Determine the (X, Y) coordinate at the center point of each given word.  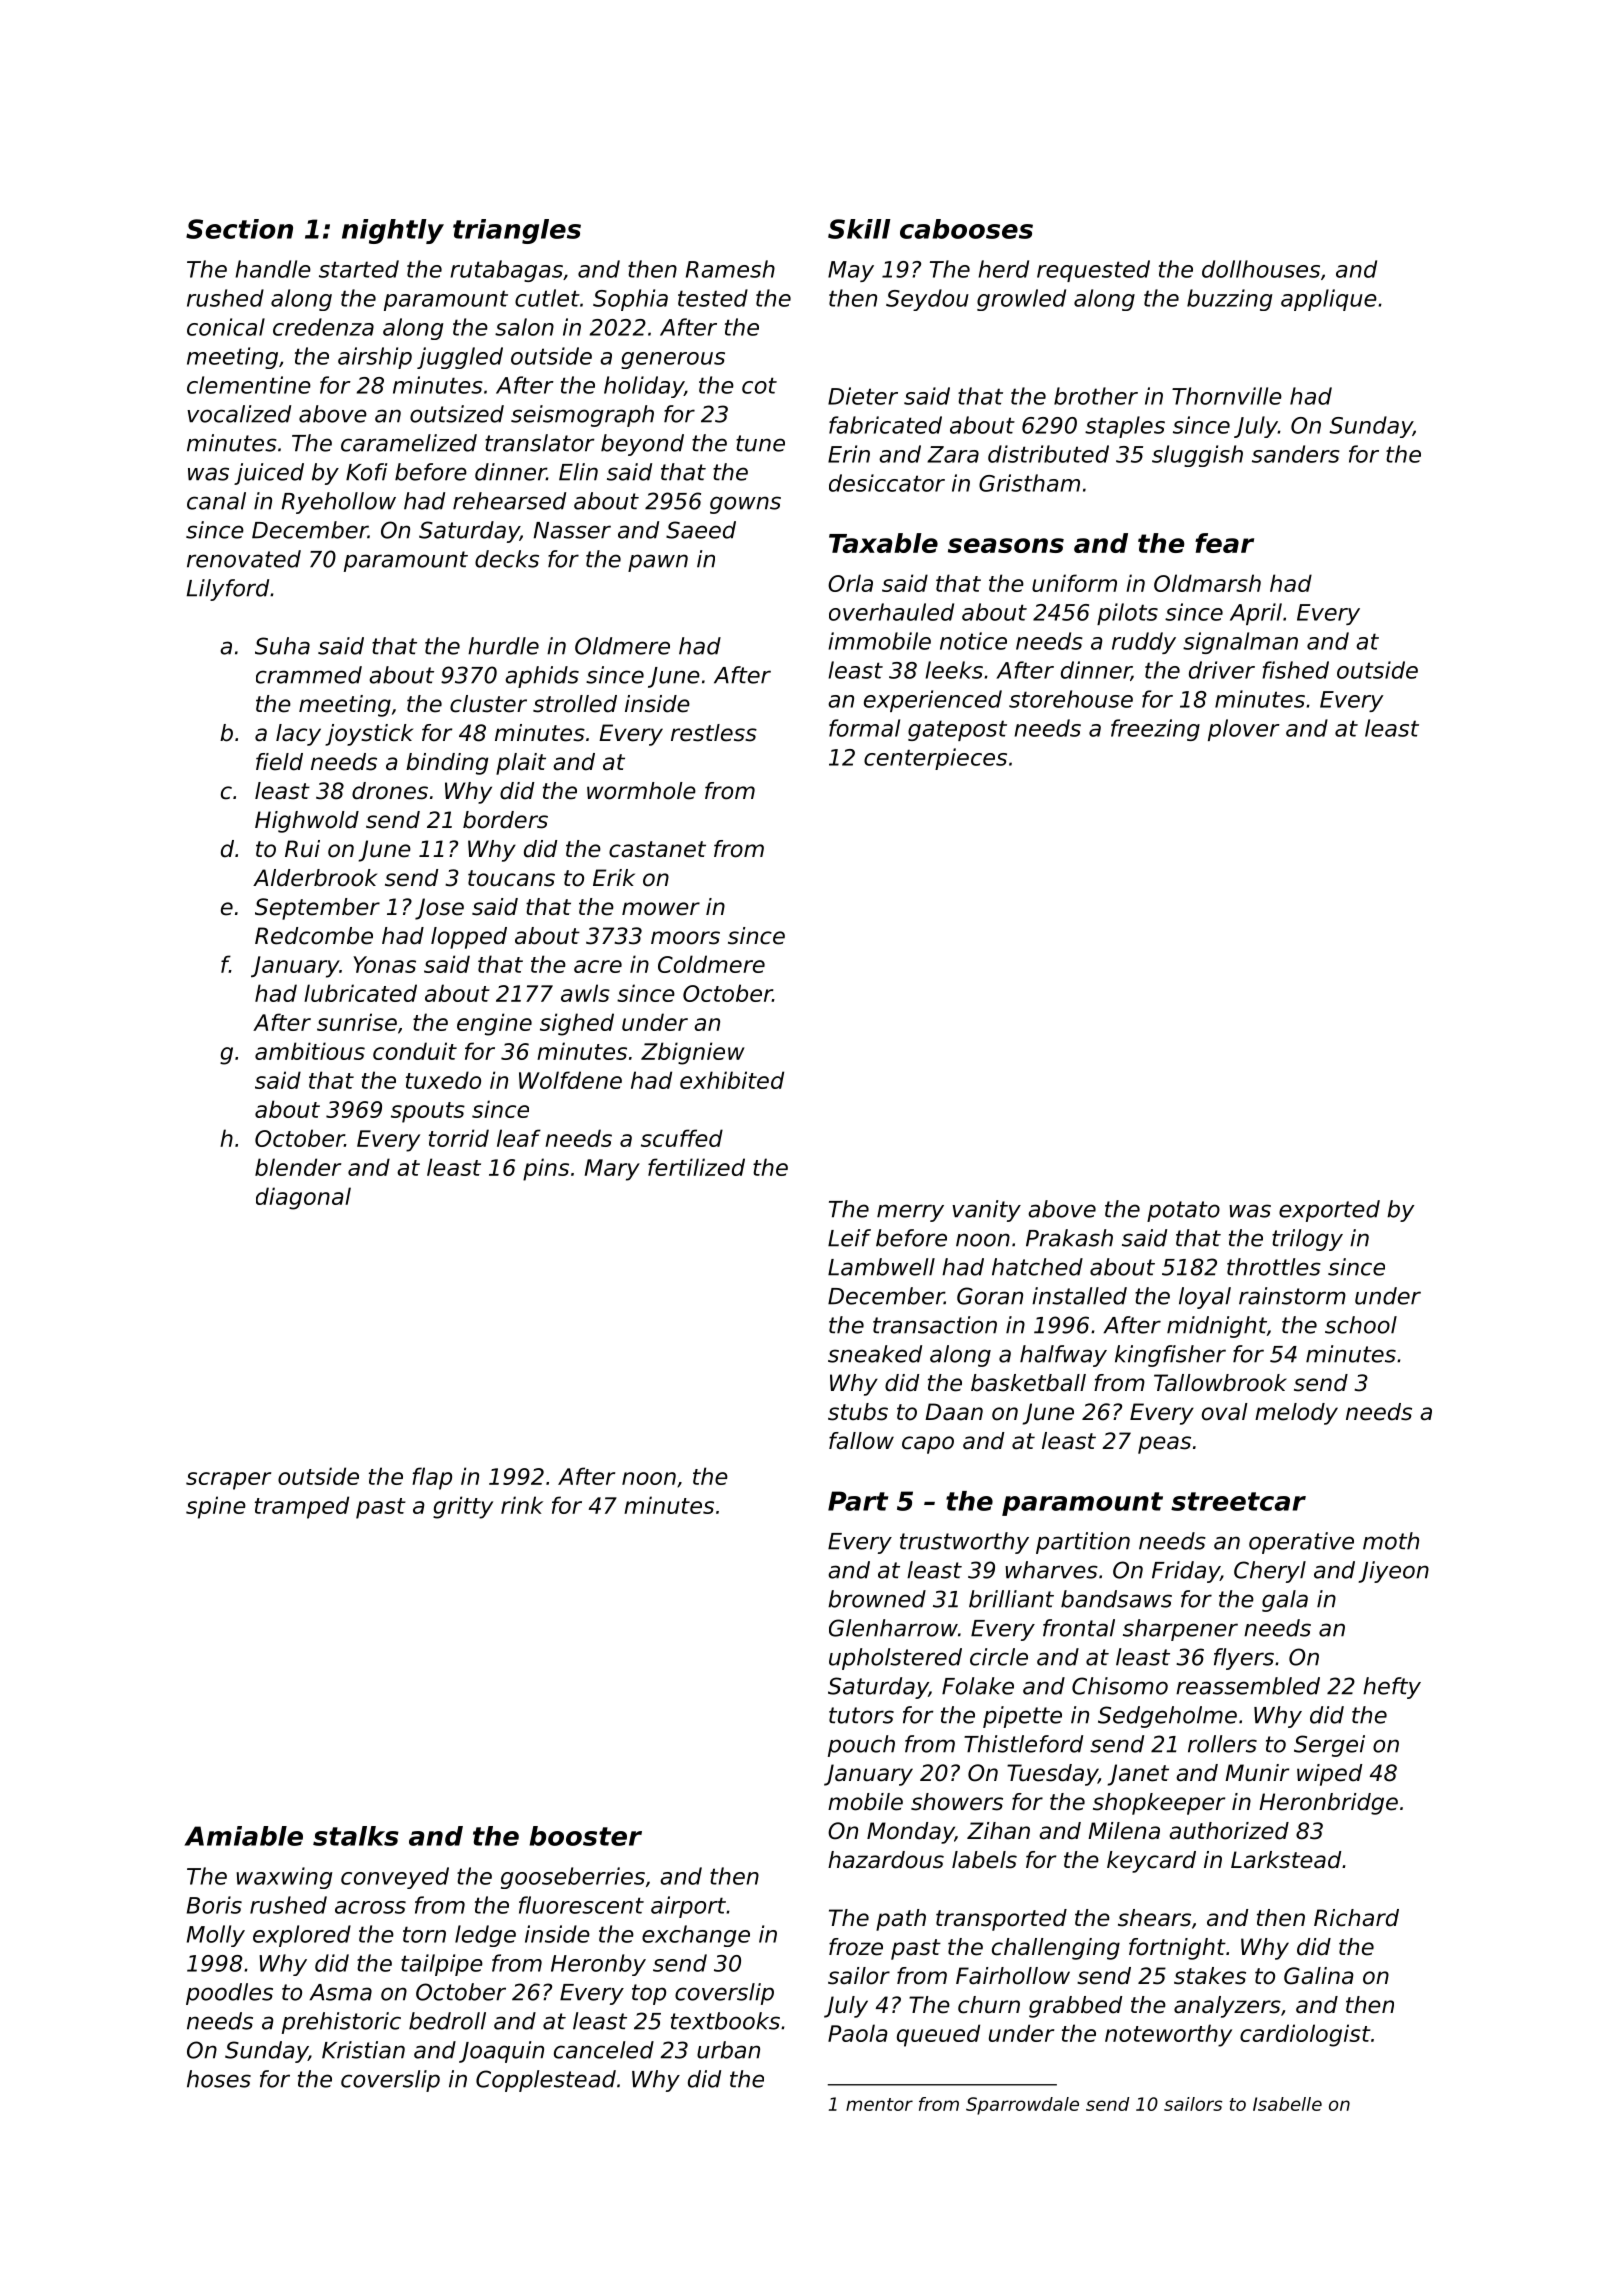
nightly (393, 231)
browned (877, 1599)
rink (522, 1505)
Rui (302, 849)
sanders (1296, 454)
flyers (1244, 1659)
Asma (340, 1992)
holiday (644, 387)
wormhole (641, 791)
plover (1244, 730)
